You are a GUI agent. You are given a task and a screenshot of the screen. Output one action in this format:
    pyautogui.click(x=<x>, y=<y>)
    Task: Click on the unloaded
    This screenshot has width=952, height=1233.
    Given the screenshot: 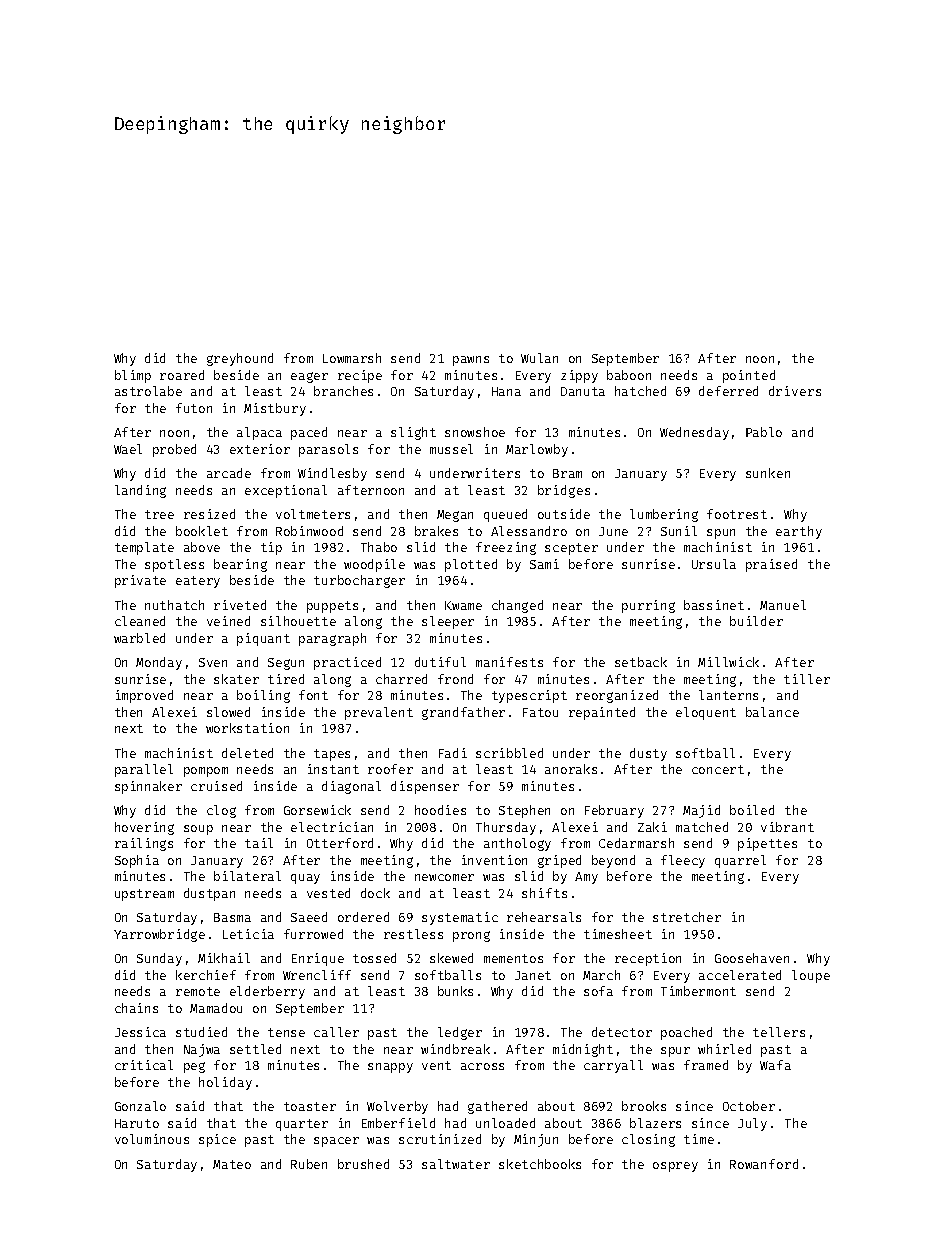 What is the action you would take?
    pyautogui.click(x=505, y=1123)
